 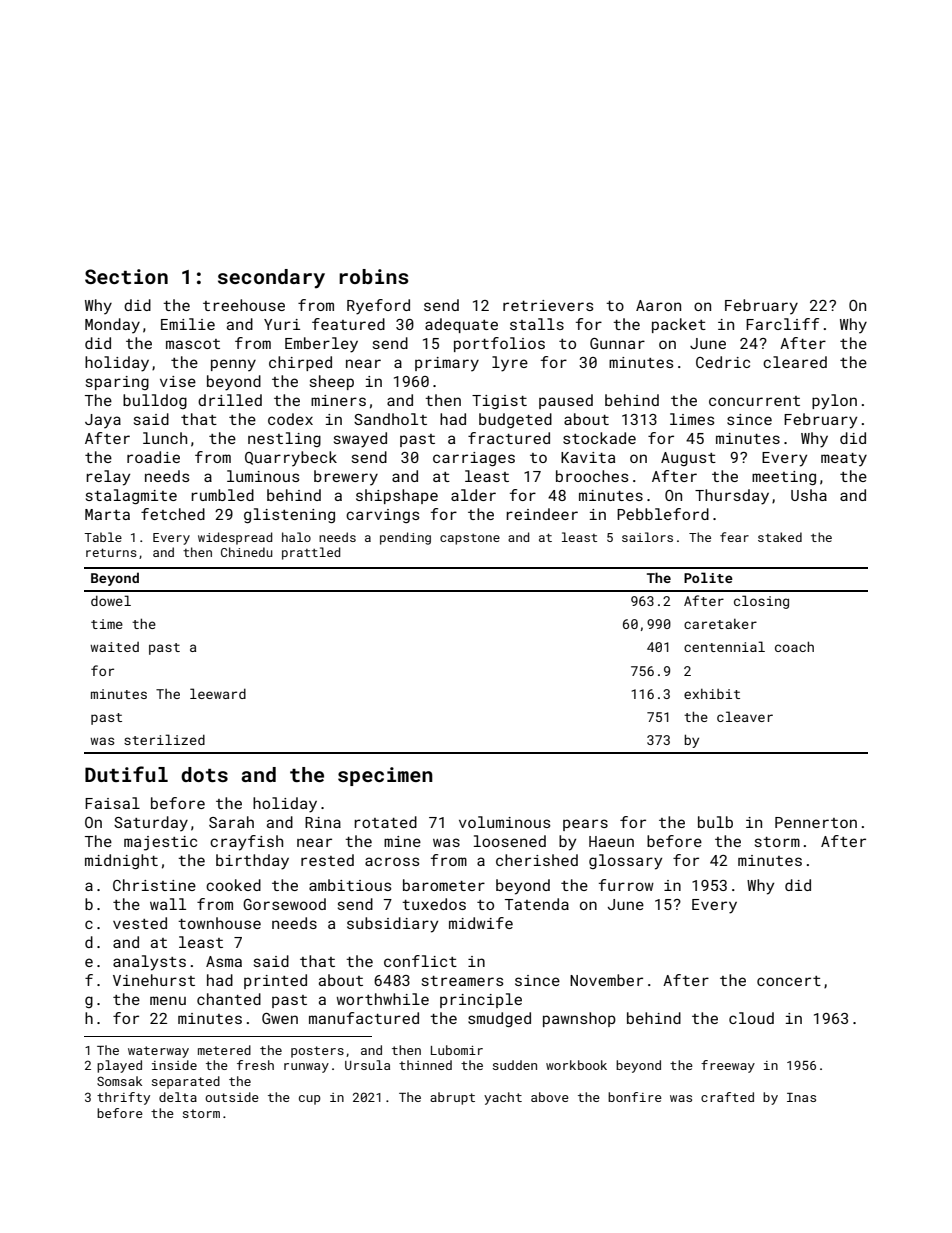 What do you see at coordinates (390, 419) in the page?
I see `Sandholt` at bounding box center [390, 419].
